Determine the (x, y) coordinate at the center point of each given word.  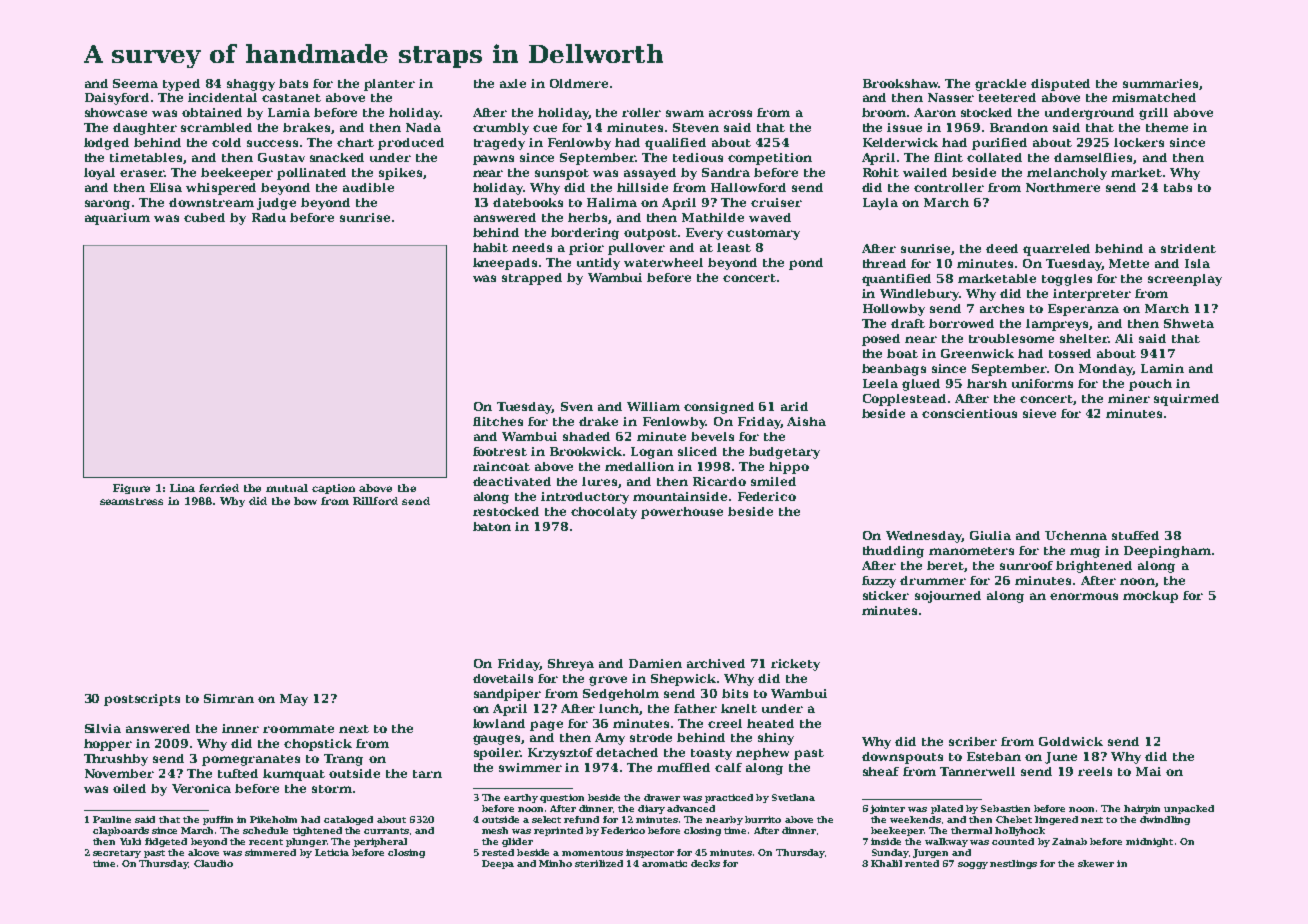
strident (1188, 248)
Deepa (498, 864)
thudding (893, 552)
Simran (229, 698)
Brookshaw (900, 83)
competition (770, 159)
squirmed (1186, 400)
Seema (135, 83)
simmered (270, 852)
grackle (1000, 85)
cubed (204, 217)
